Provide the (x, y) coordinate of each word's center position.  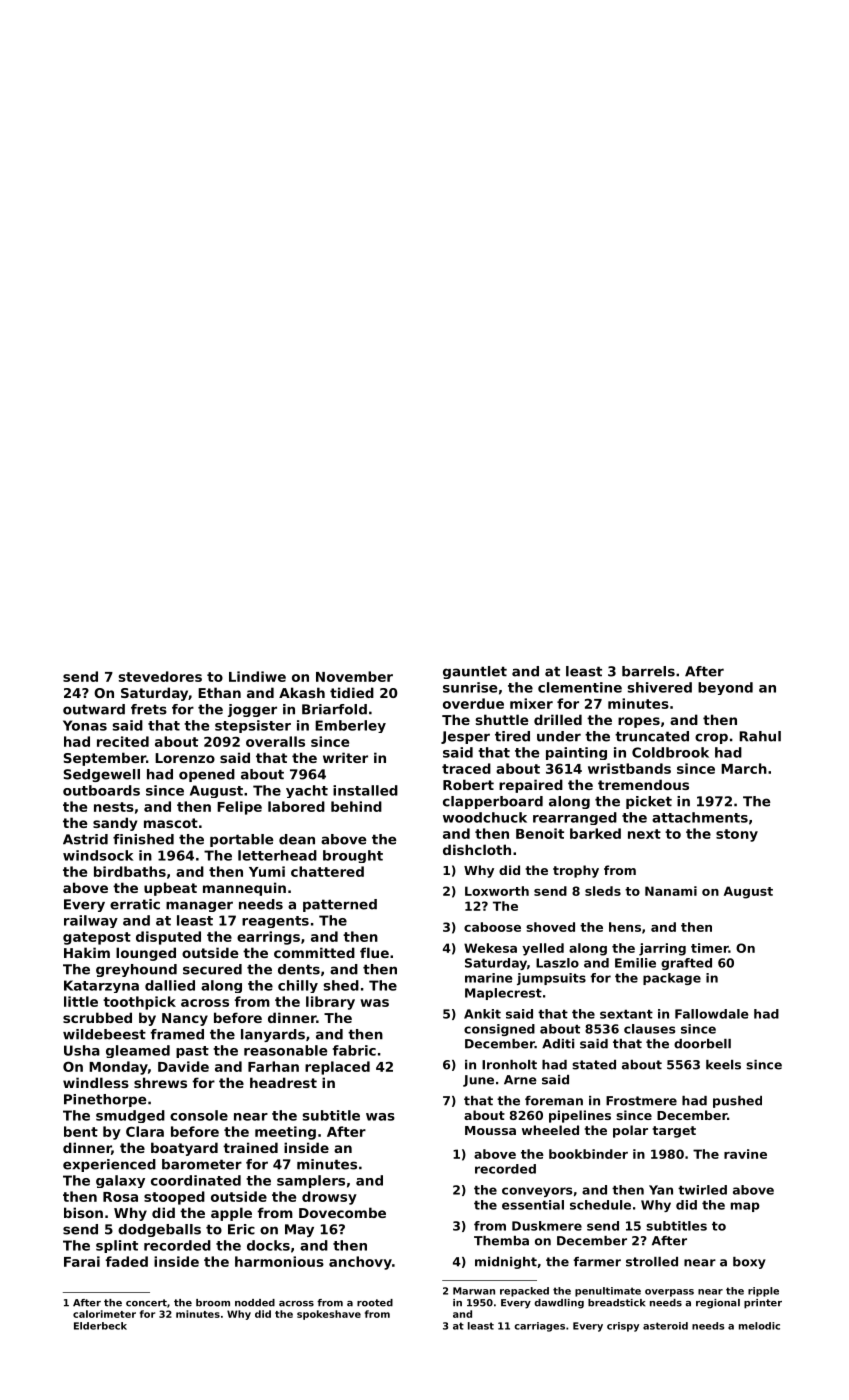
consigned (499, 1030)
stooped (174, 1198)
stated (594, 1065)
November (354, 676)
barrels (648, 671)
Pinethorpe (105, 1100)
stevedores (160, 676)
